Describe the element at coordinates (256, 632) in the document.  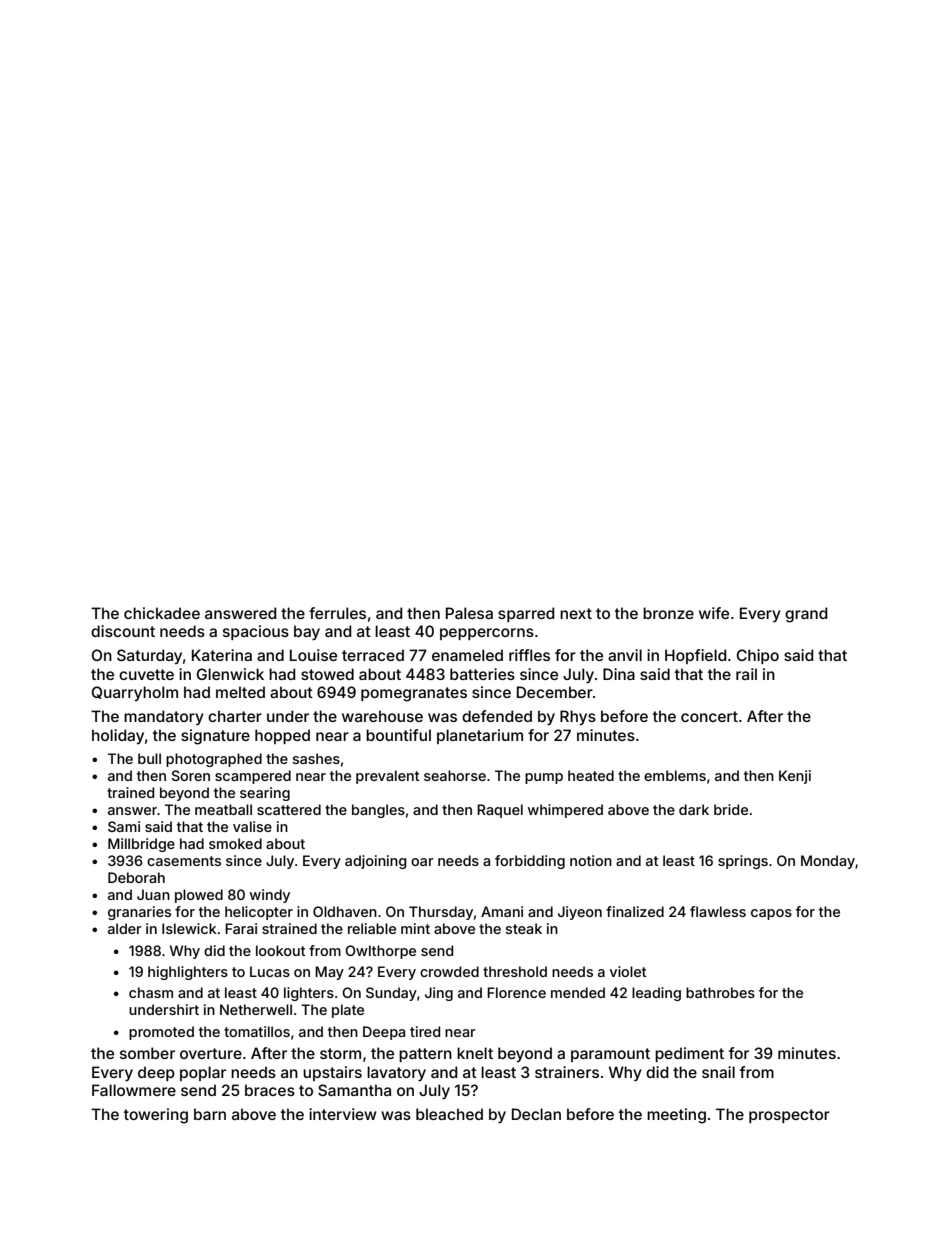
I see `spacious` at that location.
